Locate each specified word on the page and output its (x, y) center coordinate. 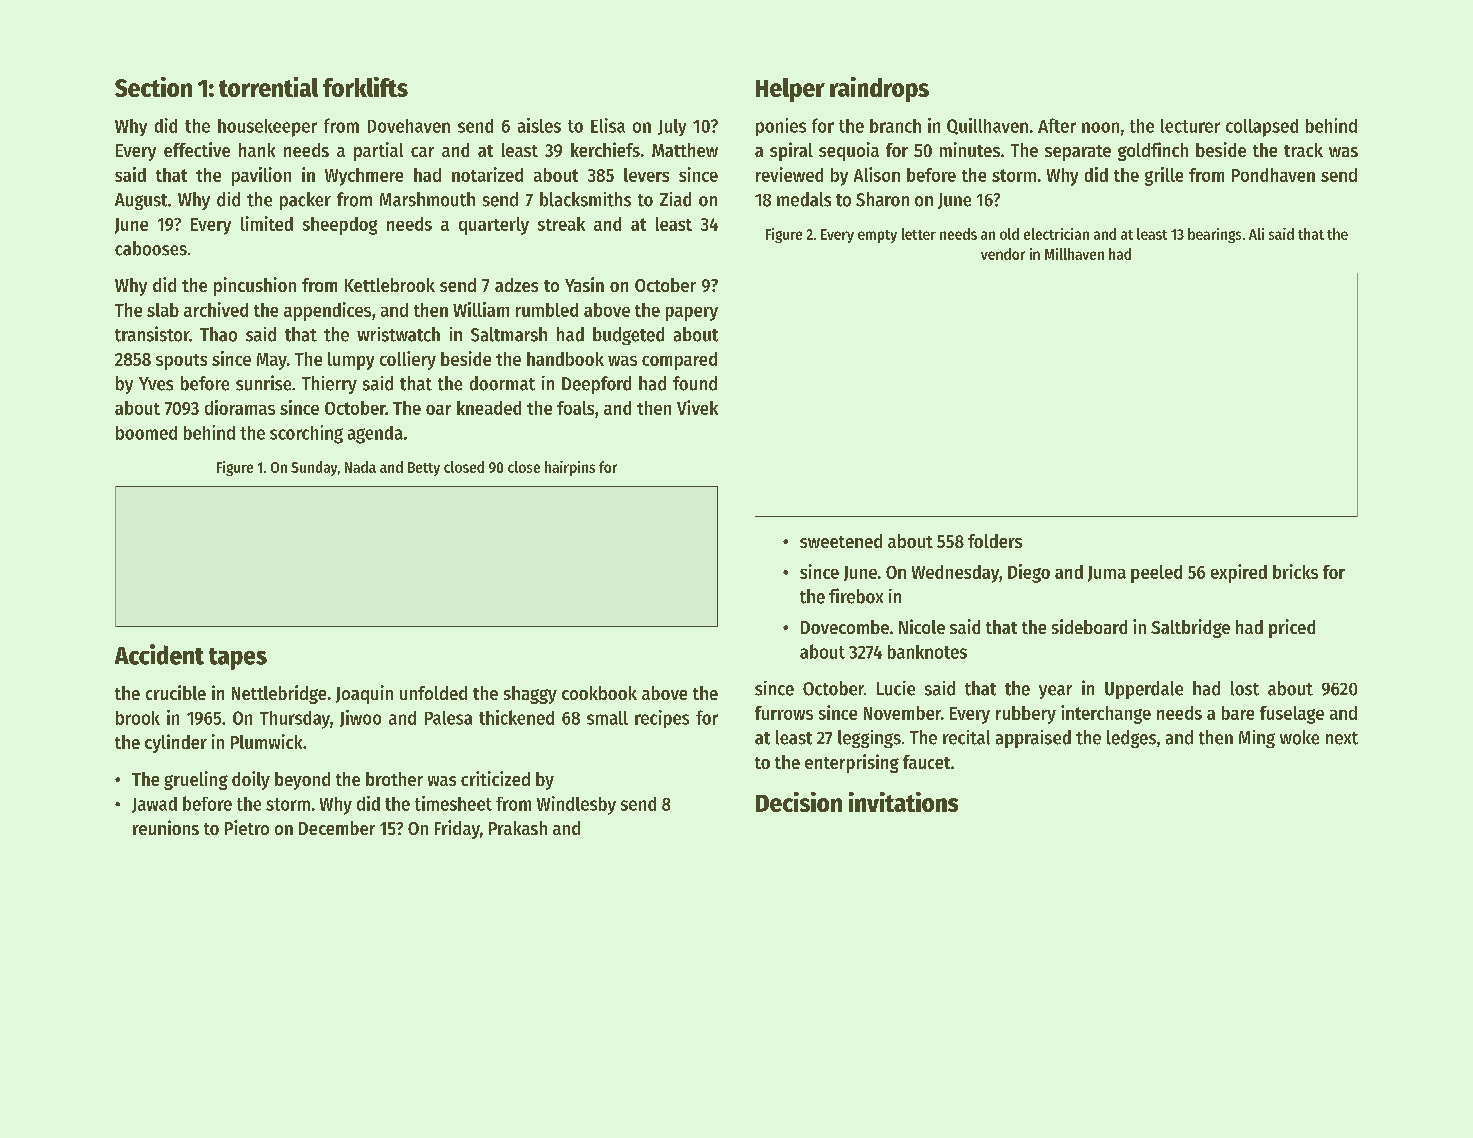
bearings (1214, 235)
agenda (375, 435)
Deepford (596, 385)
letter (919, 234)
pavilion (261, 176)
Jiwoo (360, 718)
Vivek (697, 407)
